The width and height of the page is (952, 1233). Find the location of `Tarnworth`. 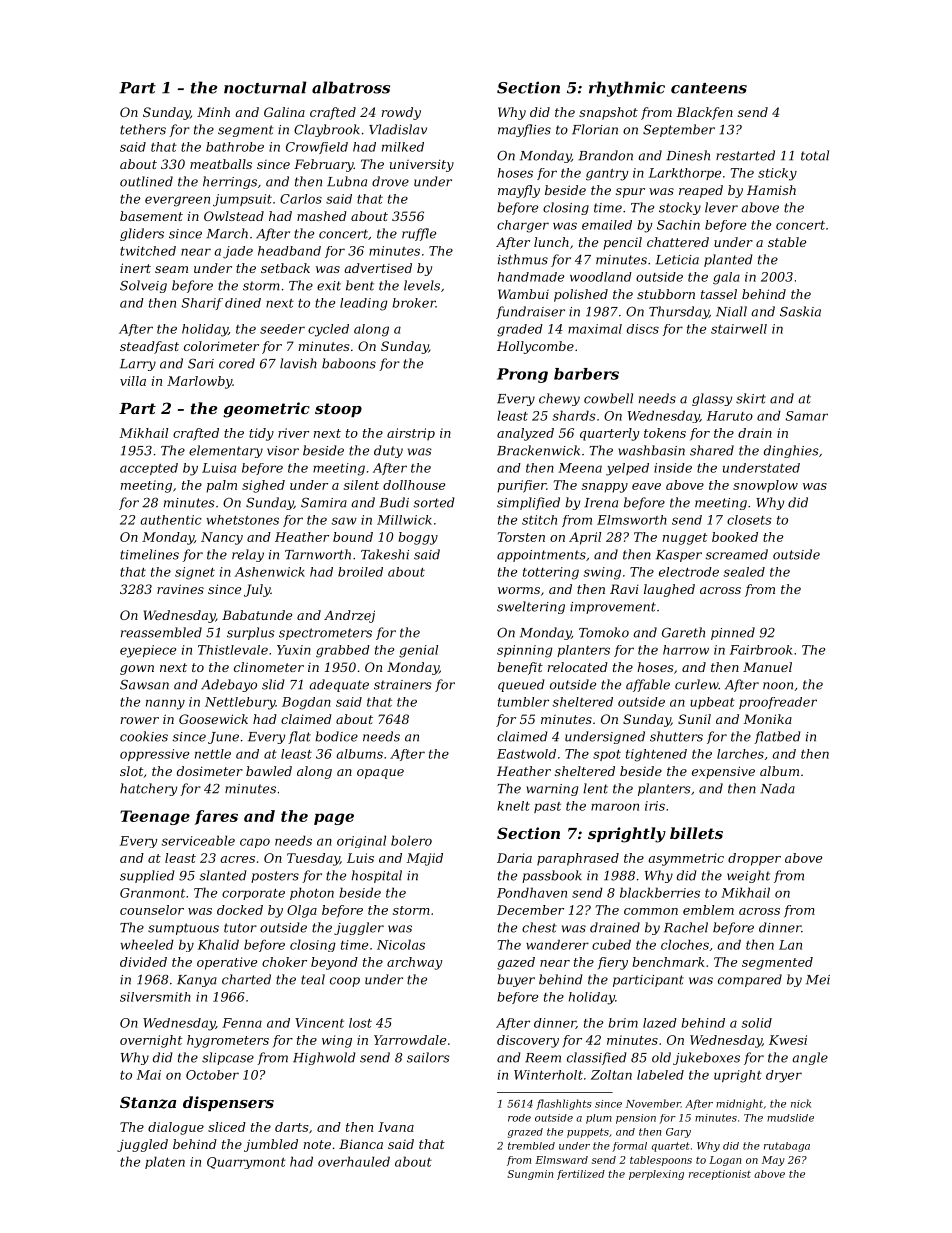

Tarnworth is located at coordinates (318, 554).
